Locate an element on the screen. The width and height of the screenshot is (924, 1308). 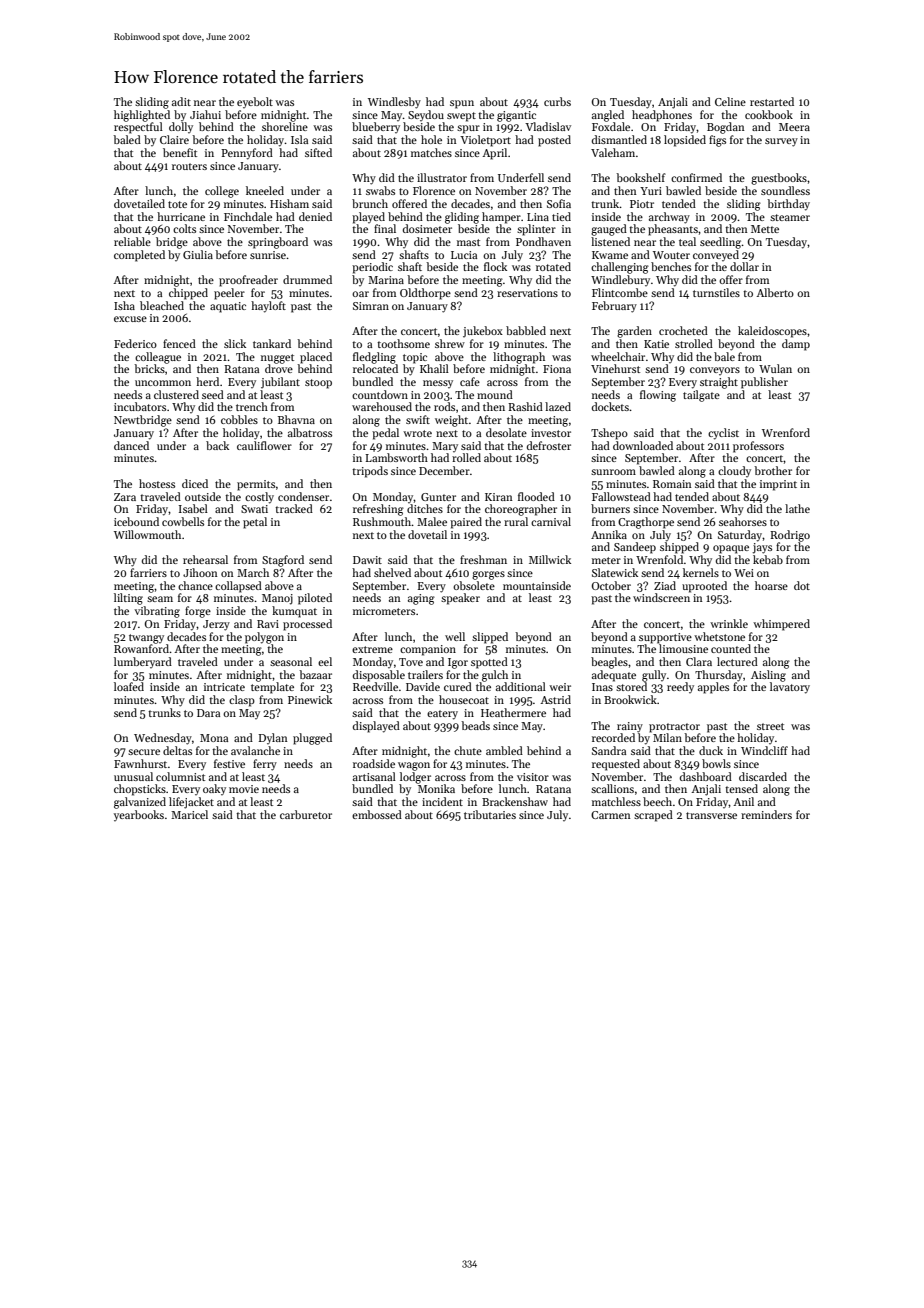
yearbooks is located at coordinates (139, 815).
